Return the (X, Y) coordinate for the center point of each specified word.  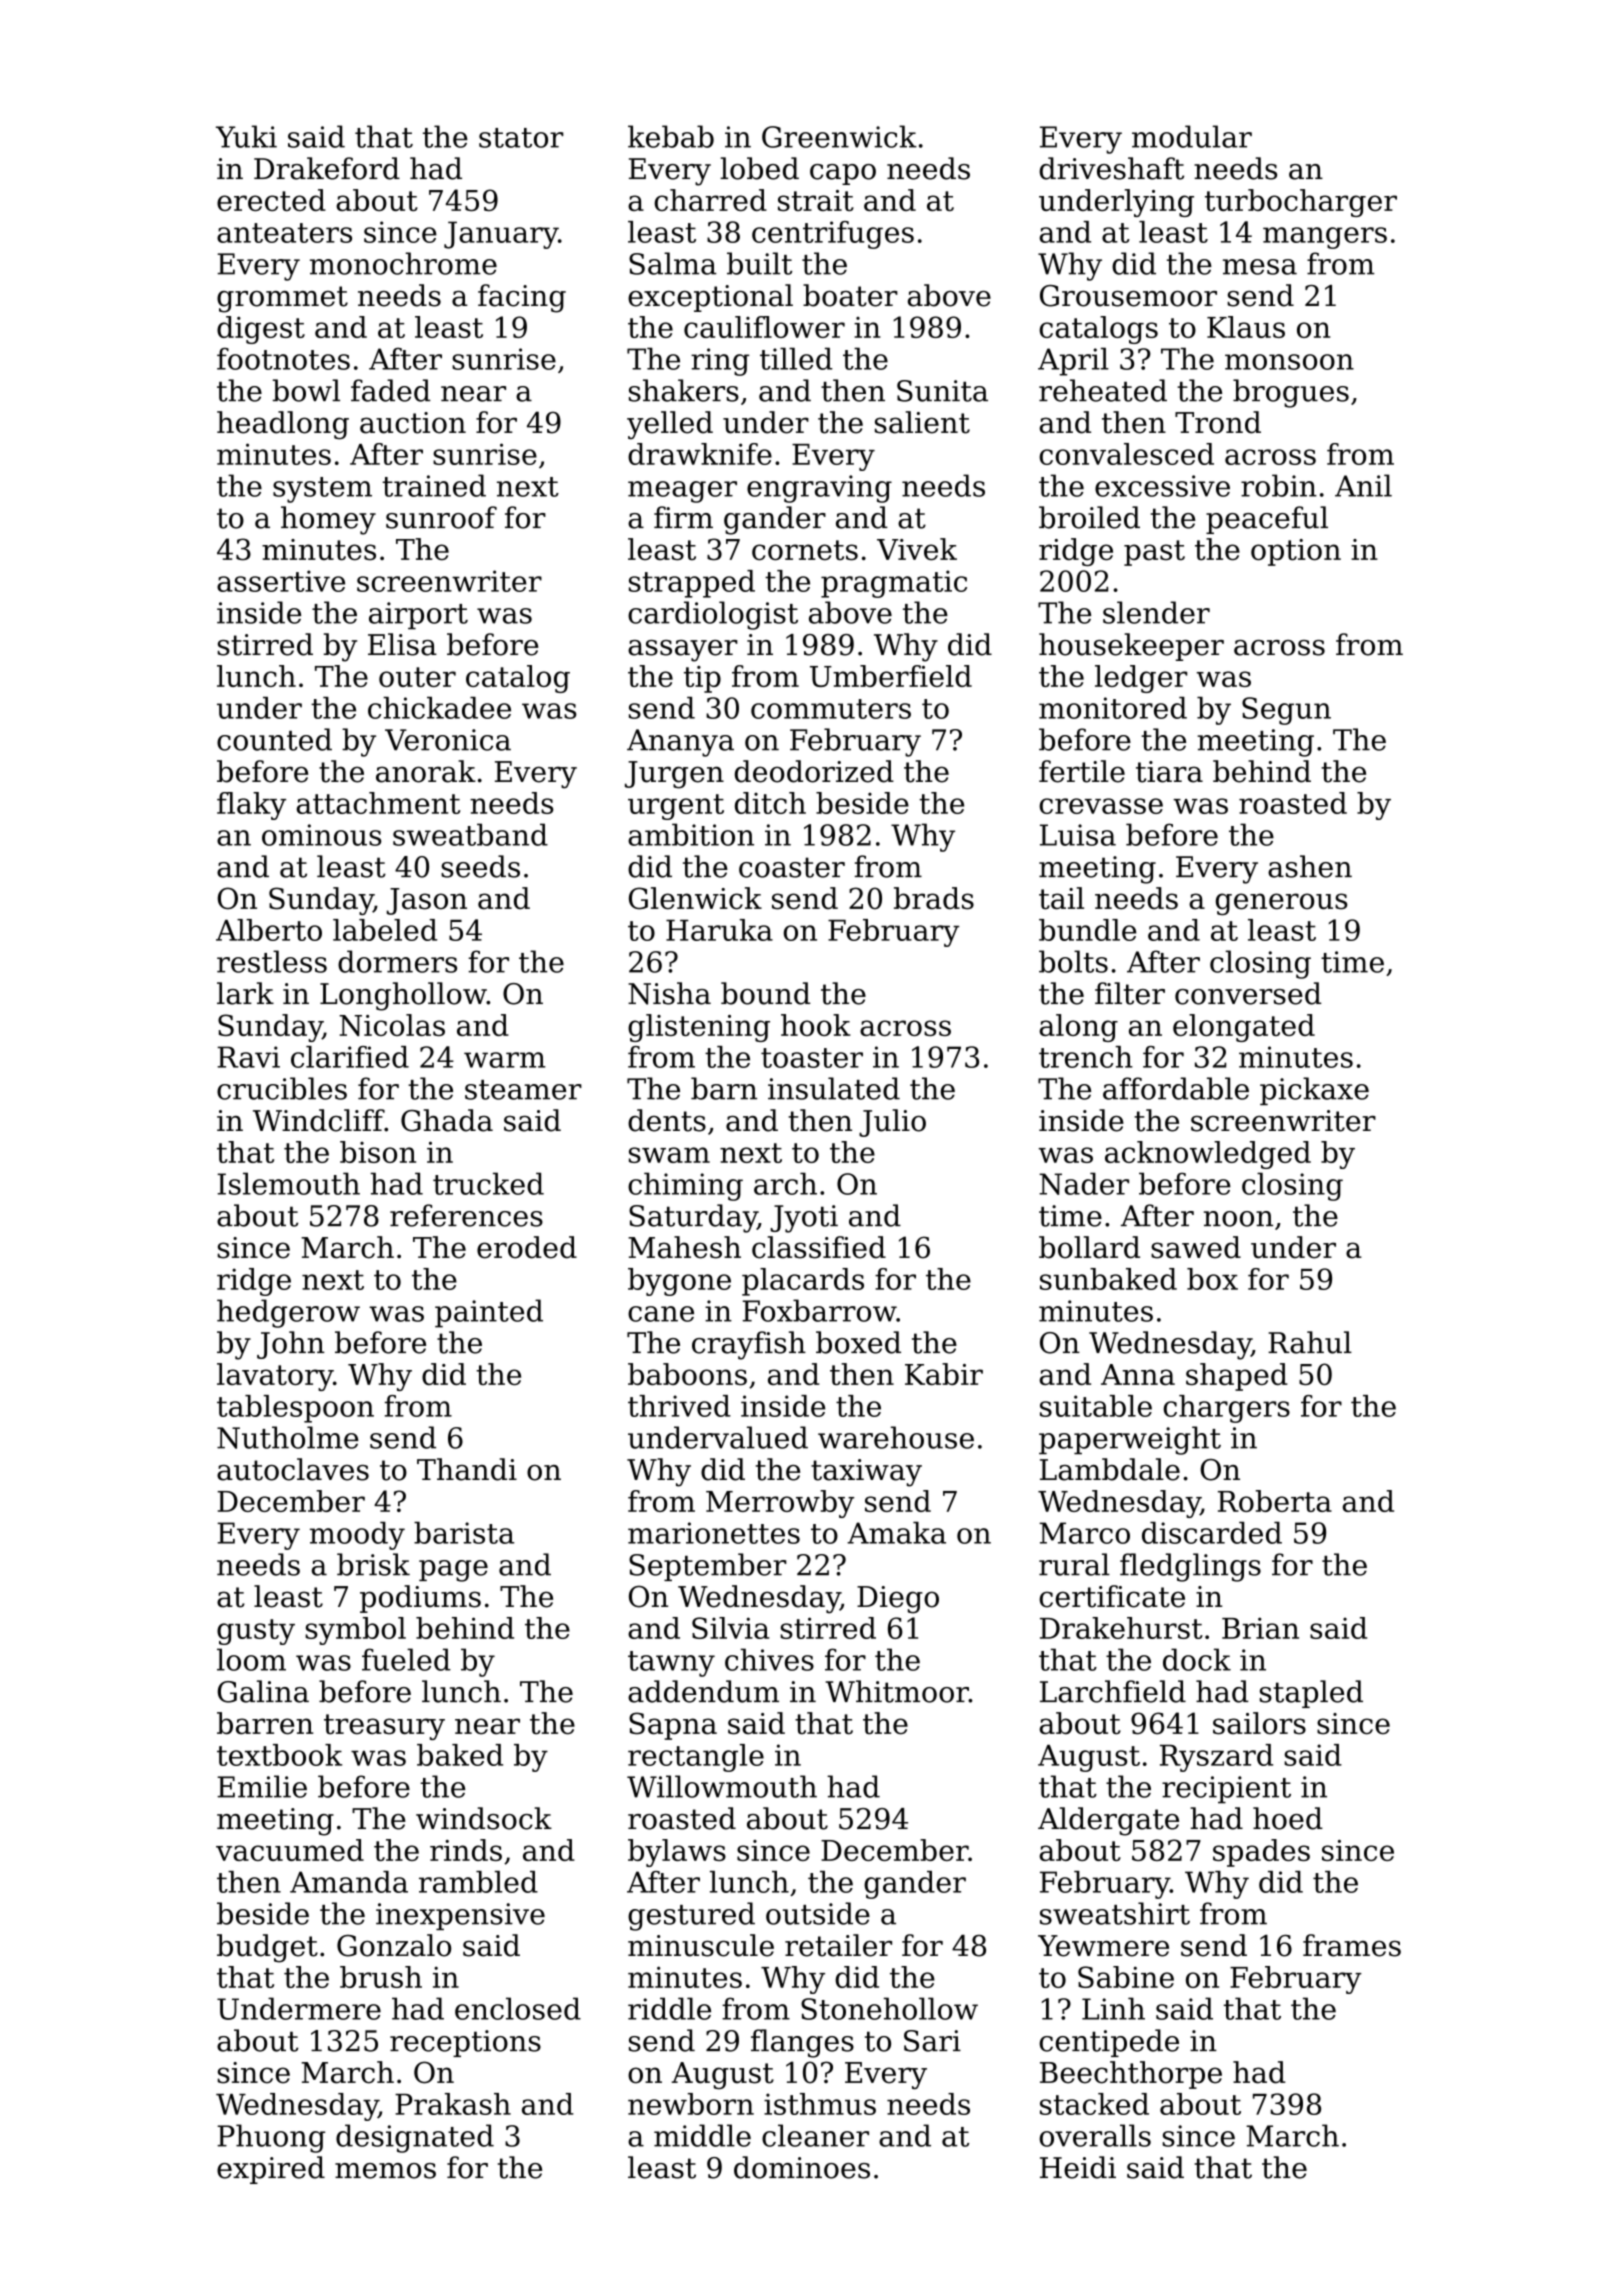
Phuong (271, 2138)
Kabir (944, 1374)
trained (434, 485)
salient (922, 422)
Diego (898, 1600)
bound (765, 993)
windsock (484, 1818)
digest (261, 330)
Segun (1286, 711)
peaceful (1267, 520)
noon (1238, 1219)
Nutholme (288, 1437)
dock (1197, 1659)
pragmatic (894, 584)
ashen (1310, 866)
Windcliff (318, 1120)
